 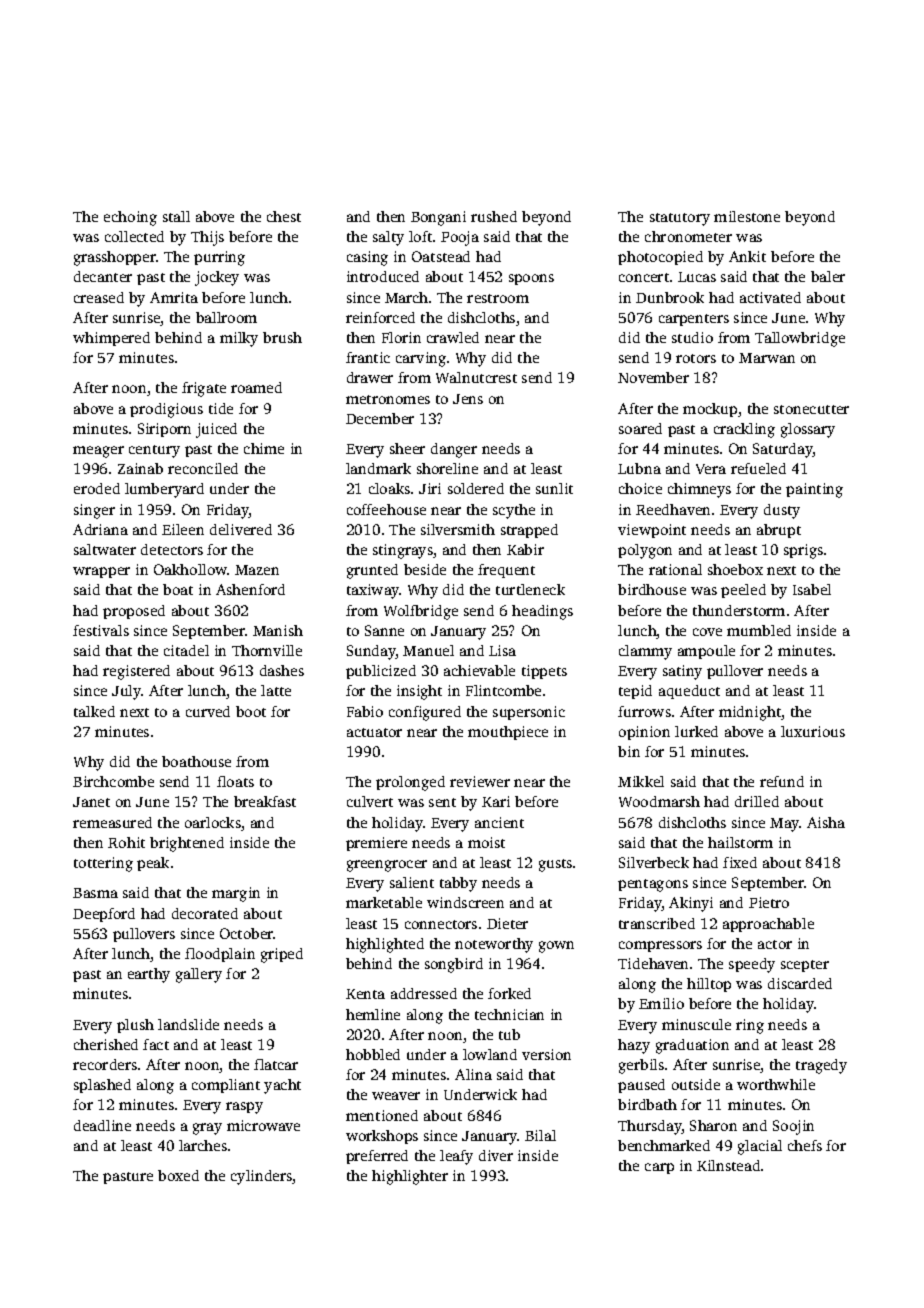 I want to click on opinion, so click(x=644, y=733).
